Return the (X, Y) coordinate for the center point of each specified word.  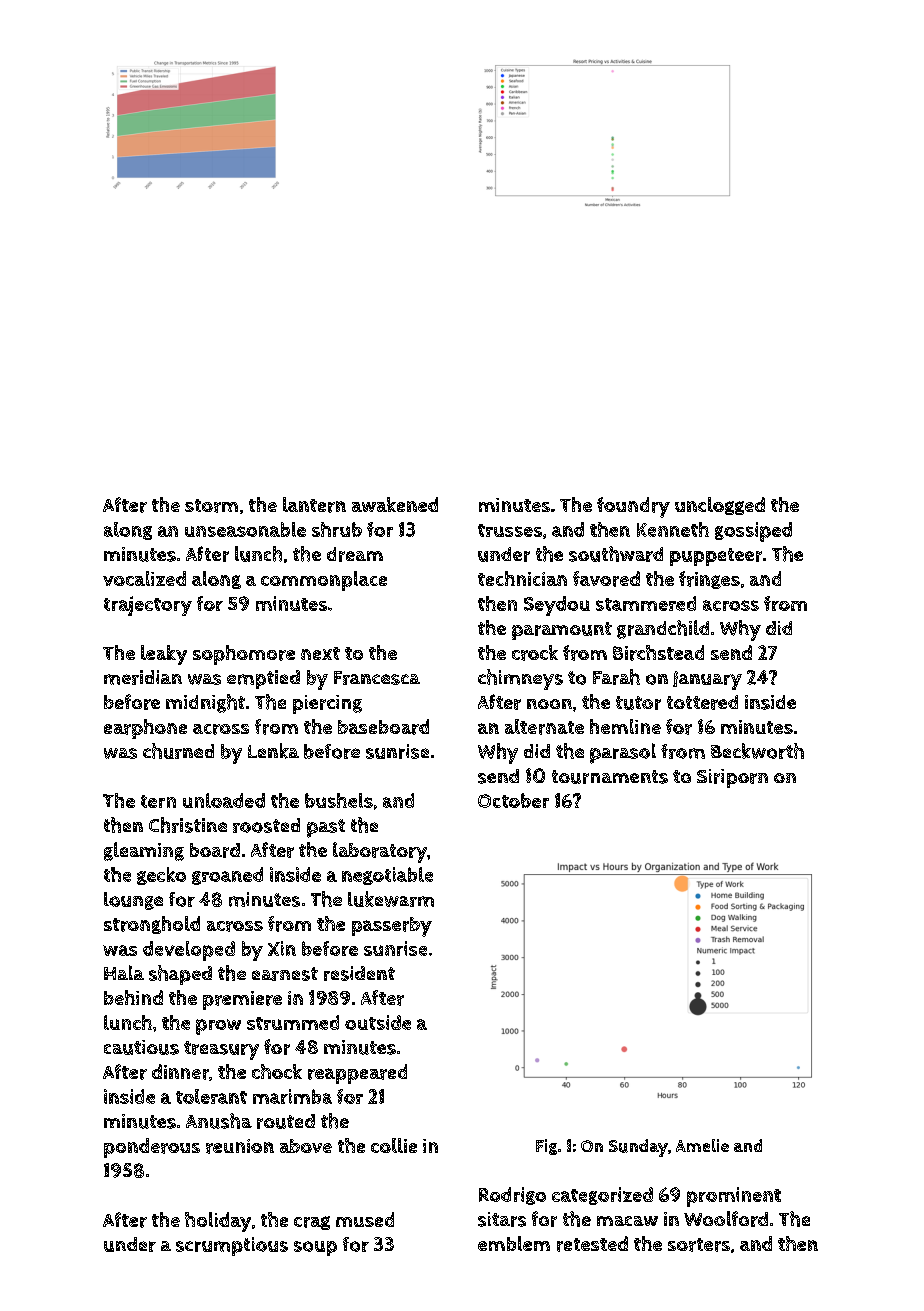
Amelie (702, 1145)
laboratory (380, 852)
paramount (562, 631)
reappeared (357, 1074)
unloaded (224, 800)
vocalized (144, 578)
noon (549, 704)
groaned (227, 876)
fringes (709, 580)
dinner (180, 1072)
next (320, 653)
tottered (702, 702)
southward (616, 554)
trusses (510, 530)
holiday (218, 1222)
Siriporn (732, 778)
